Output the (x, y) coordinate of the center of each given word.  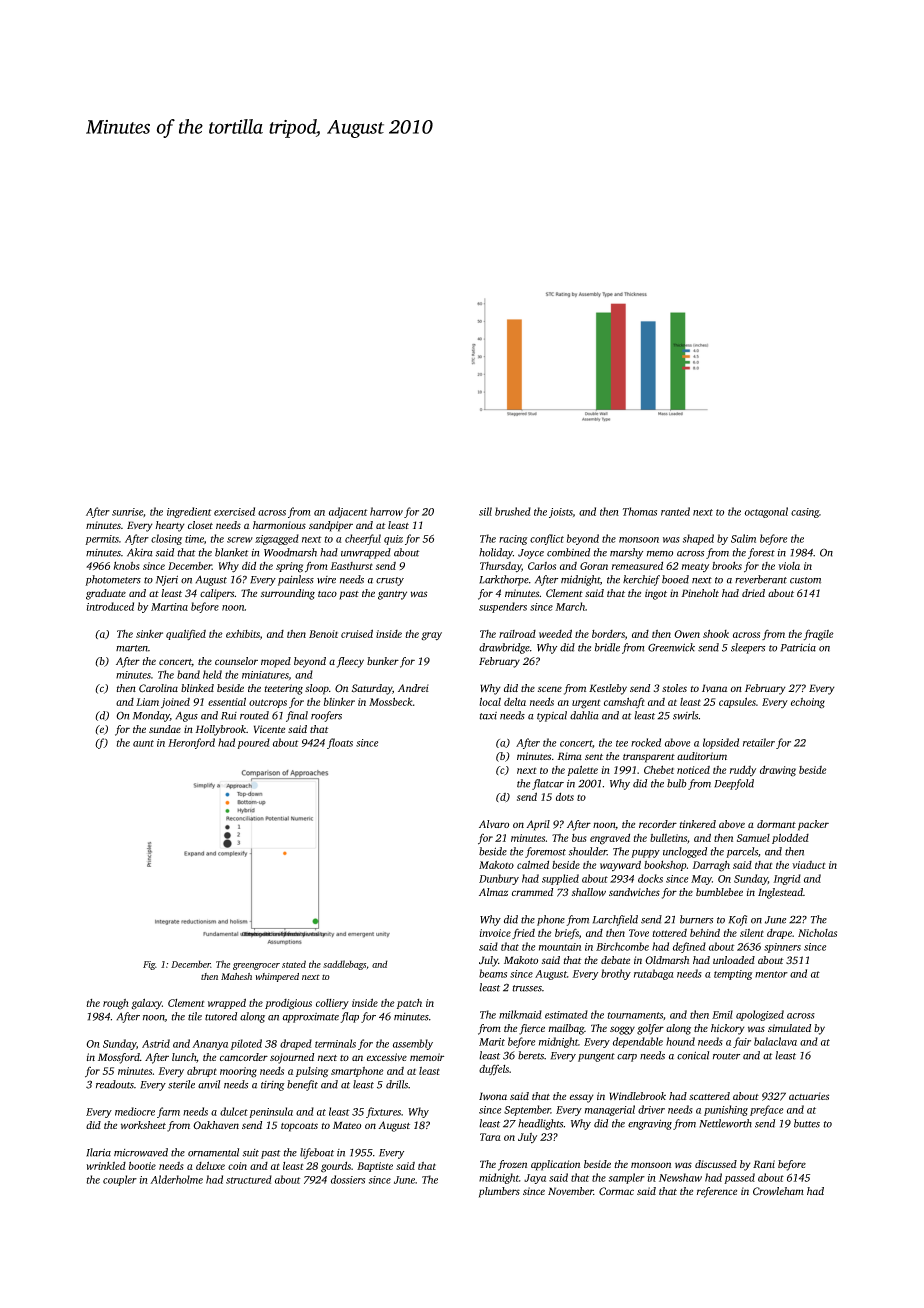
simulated (789, 1028)
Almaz (493, 892)
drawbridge (504, 648)
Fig (149, 965)
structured (249, 1179)
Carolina (158, 688)
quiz (393, 540)
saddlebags (344, 965)
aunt (143, 743)
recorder (658, 824)
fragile (818, 635)
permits (102, 540)
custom (805, 580)
